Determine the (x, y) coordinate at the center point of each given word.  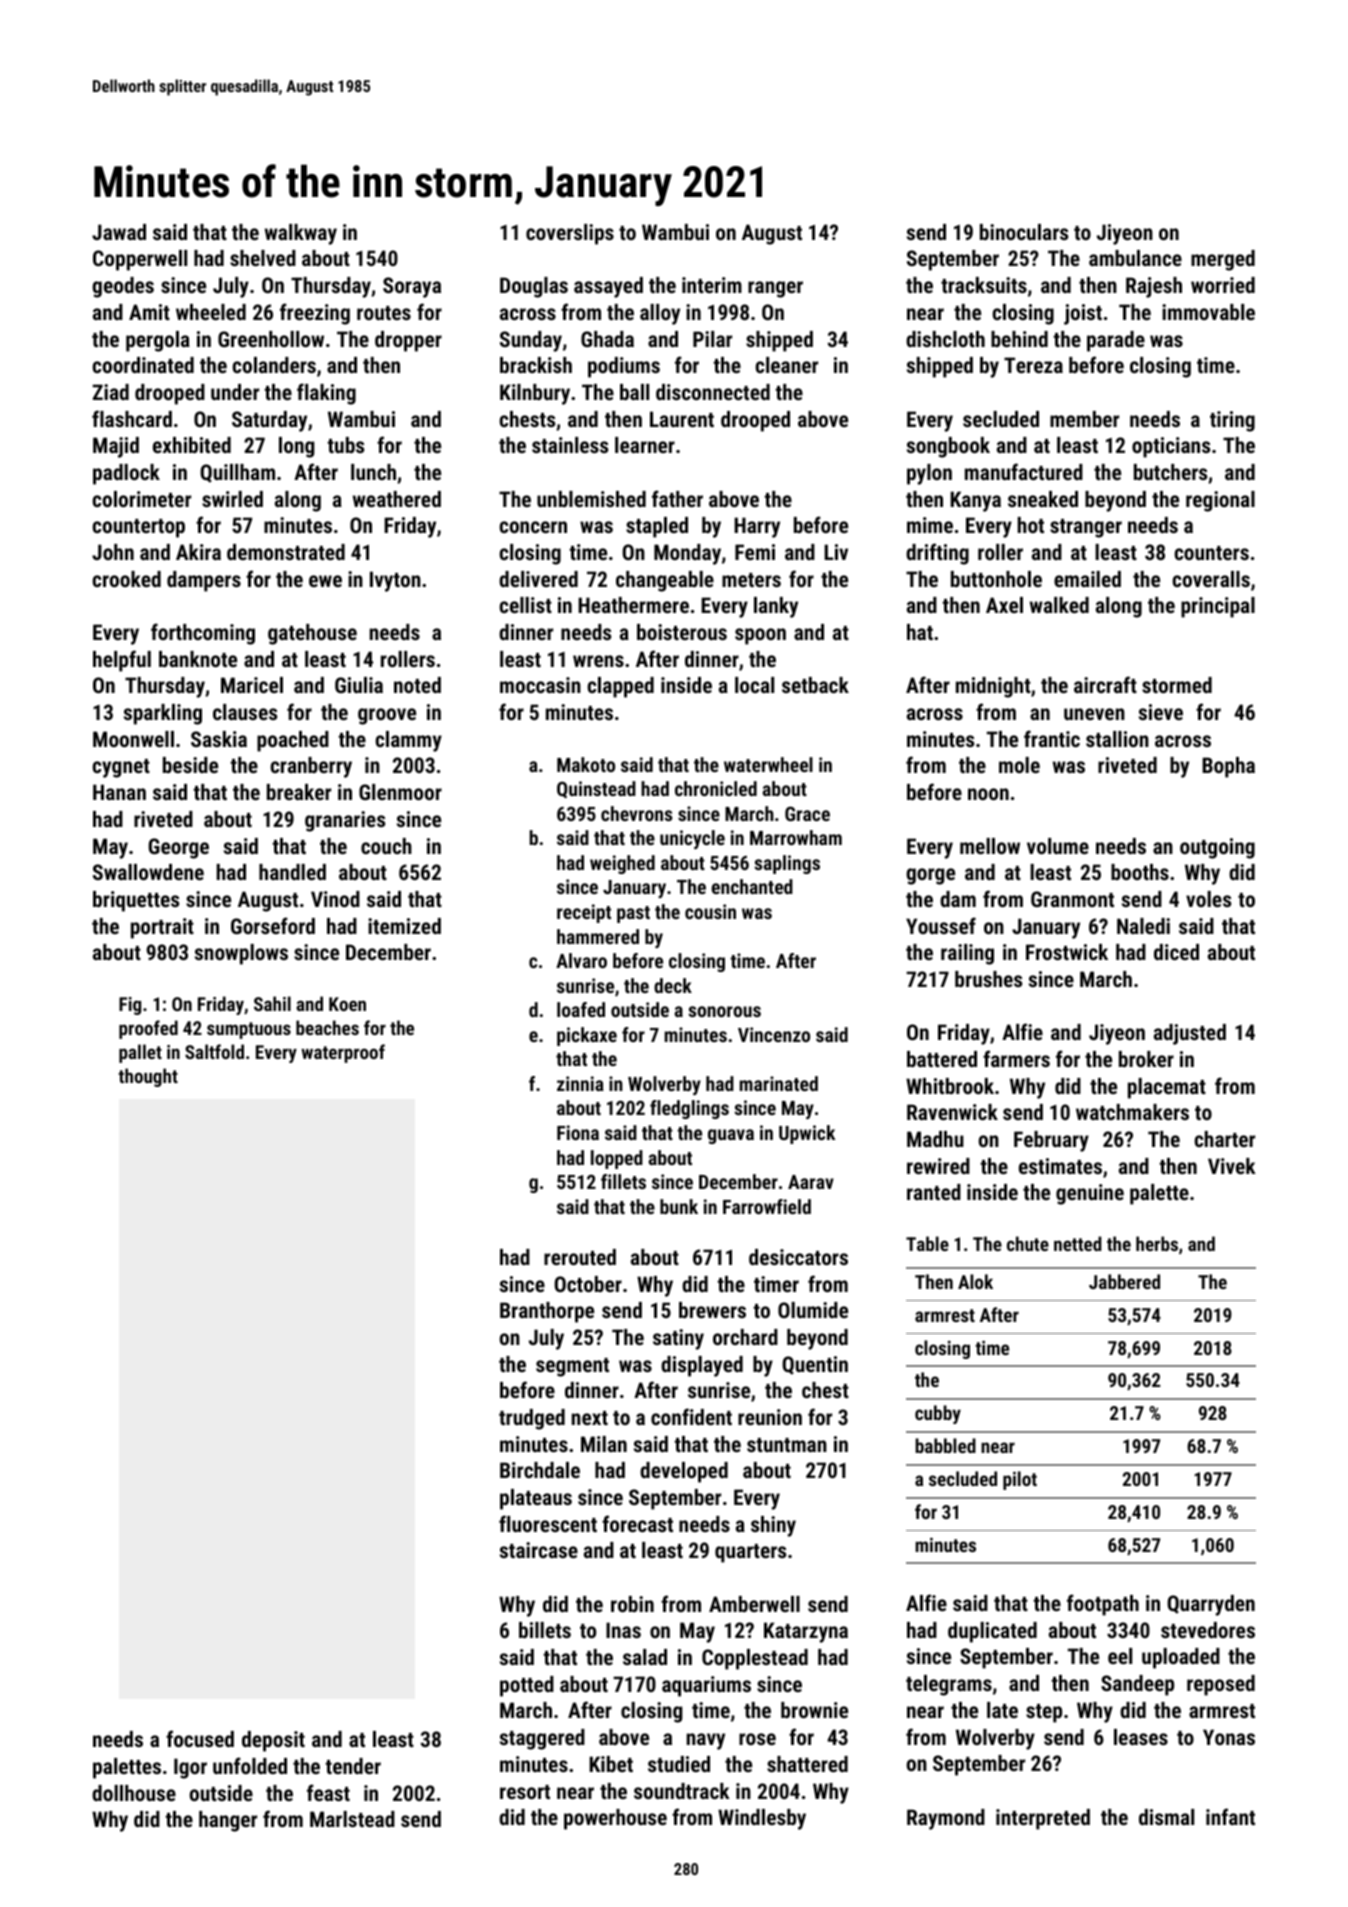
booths (1140, 872)
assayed (608, 287)
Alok (975, 1281)
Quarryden (1211, 1605)
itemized (404, 926)
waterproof (343, 1053)
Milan (604, 1444)
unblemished (591, 499)
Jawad (119, 232)
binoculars (1024, 232)
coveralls (1211, 579)
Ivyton (395, 581)
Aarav (811, 1182)
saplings (787, 864)
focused (200, 1738)
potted (527, 1686)
